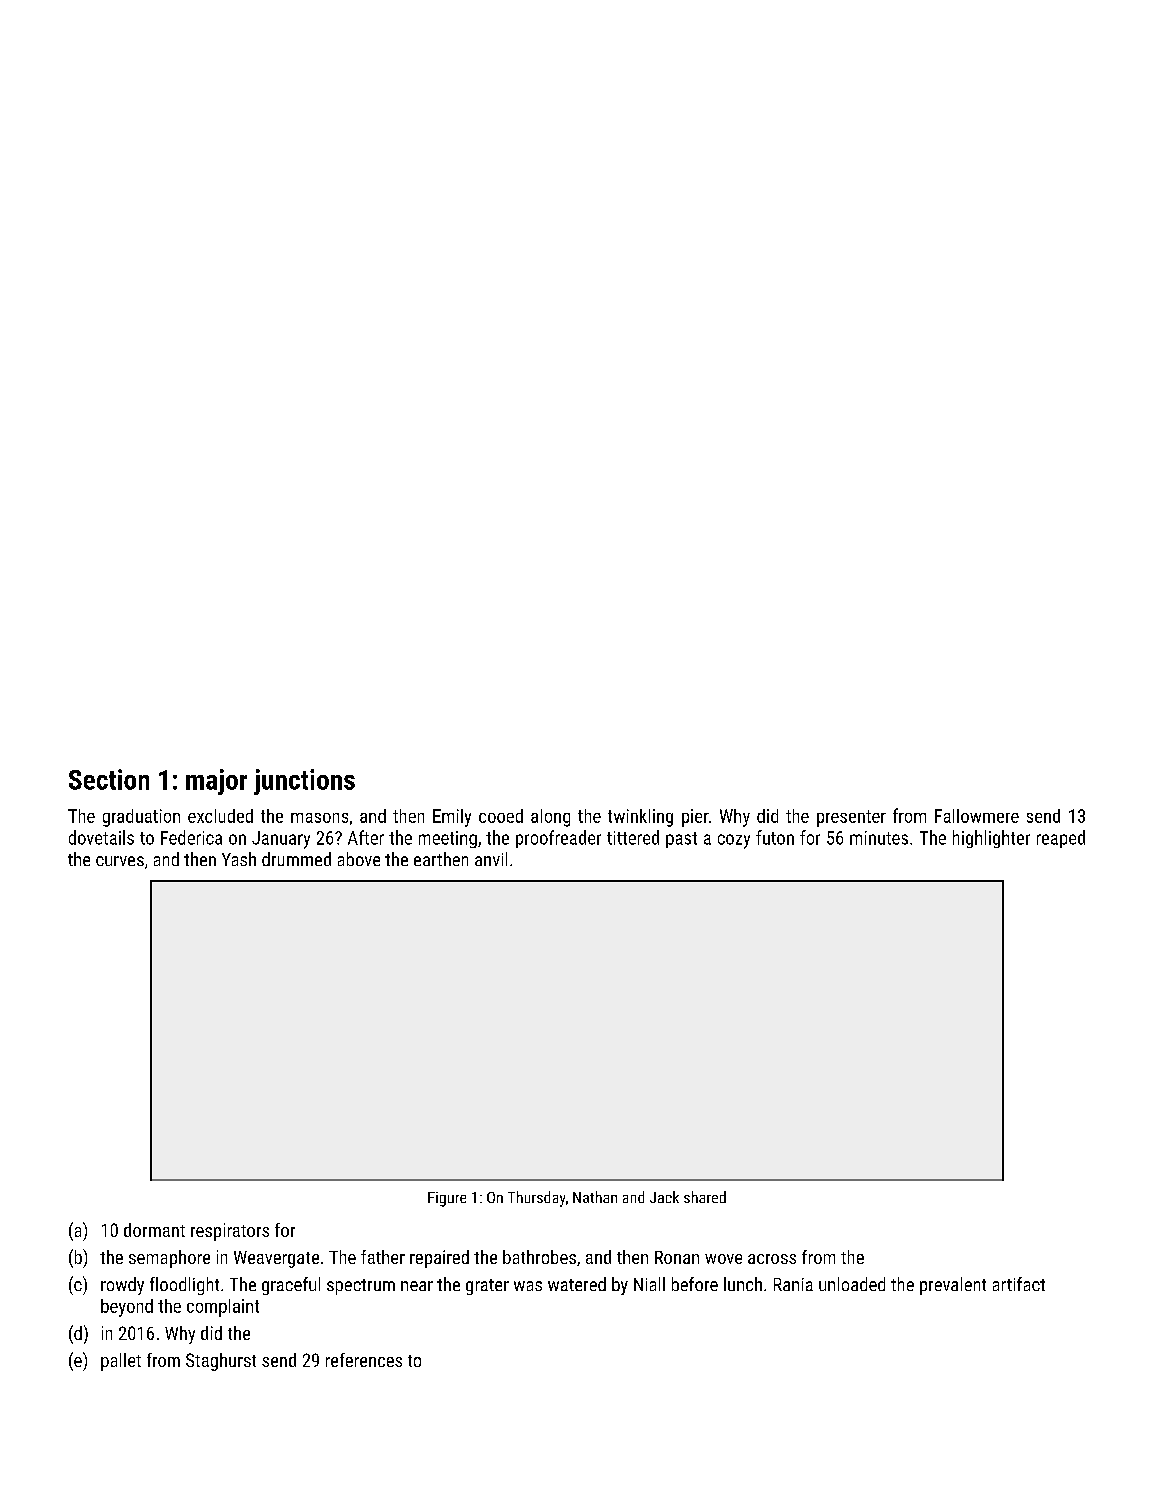  What do you see at coordinates (879, 838) in the page?
I see `minutes` at bounding box center [879, 838].
